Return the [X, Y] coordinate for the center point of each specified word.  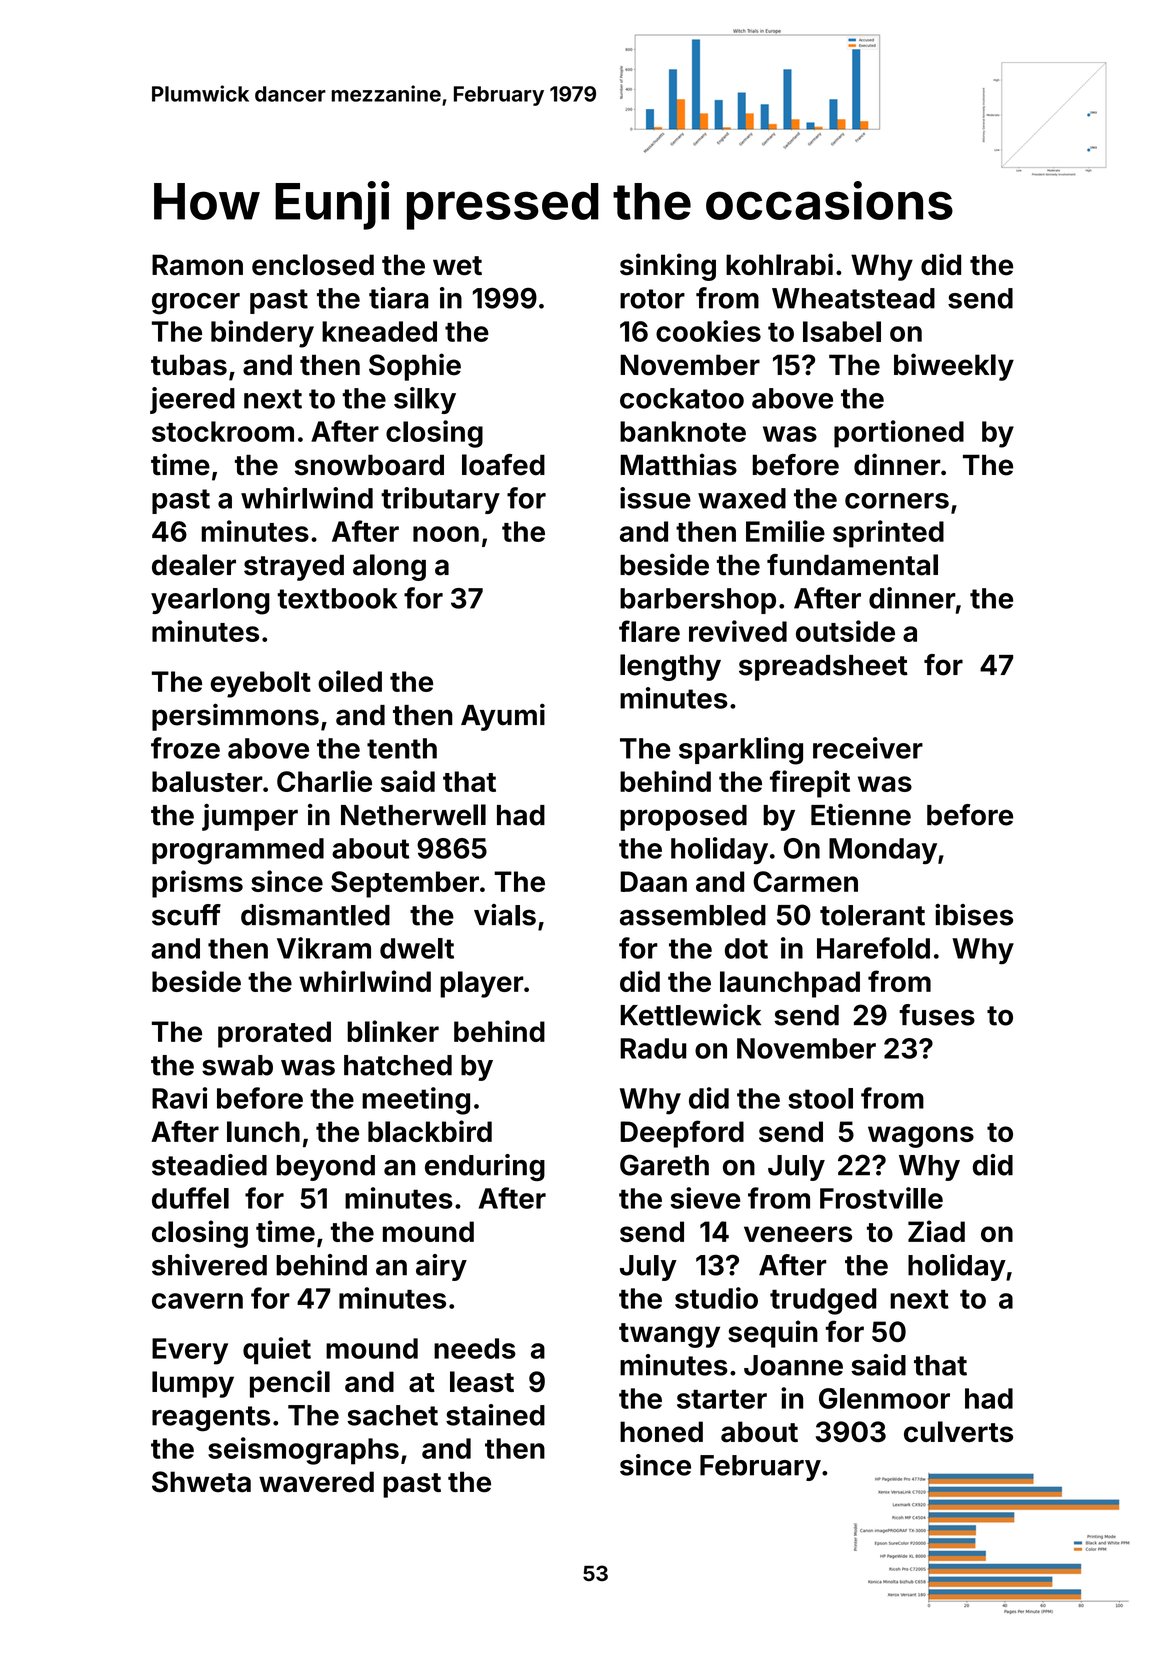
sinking [668, 267]
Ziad [936, 1231]
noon [446, 534]
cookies [708, 331]
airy [441, 1267]
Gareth [664, 1165]
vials [505, 915]
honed [661, 1432]
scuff [186, 915]
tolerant [872, 915]
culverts [958, 1432]
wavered [316, 1482]
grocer [196, 304]
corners [897, 501]
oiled [350, 681]
